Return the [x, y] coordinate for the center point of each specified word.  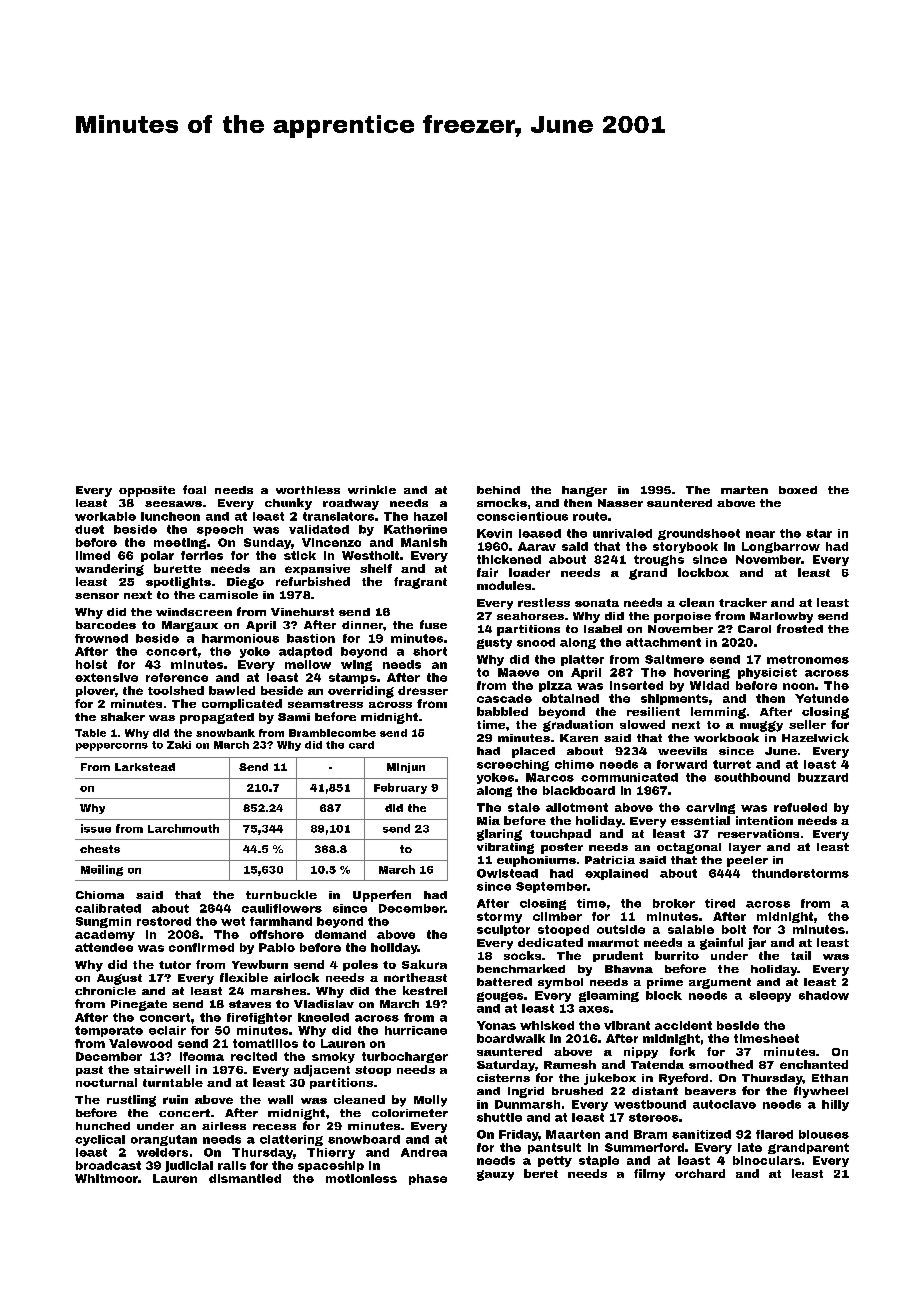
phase [428, 1179]
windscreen [194, 612]
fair [487, 572]
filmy [649, 1175]
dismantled [245, 1178]
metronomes [808, 659]
